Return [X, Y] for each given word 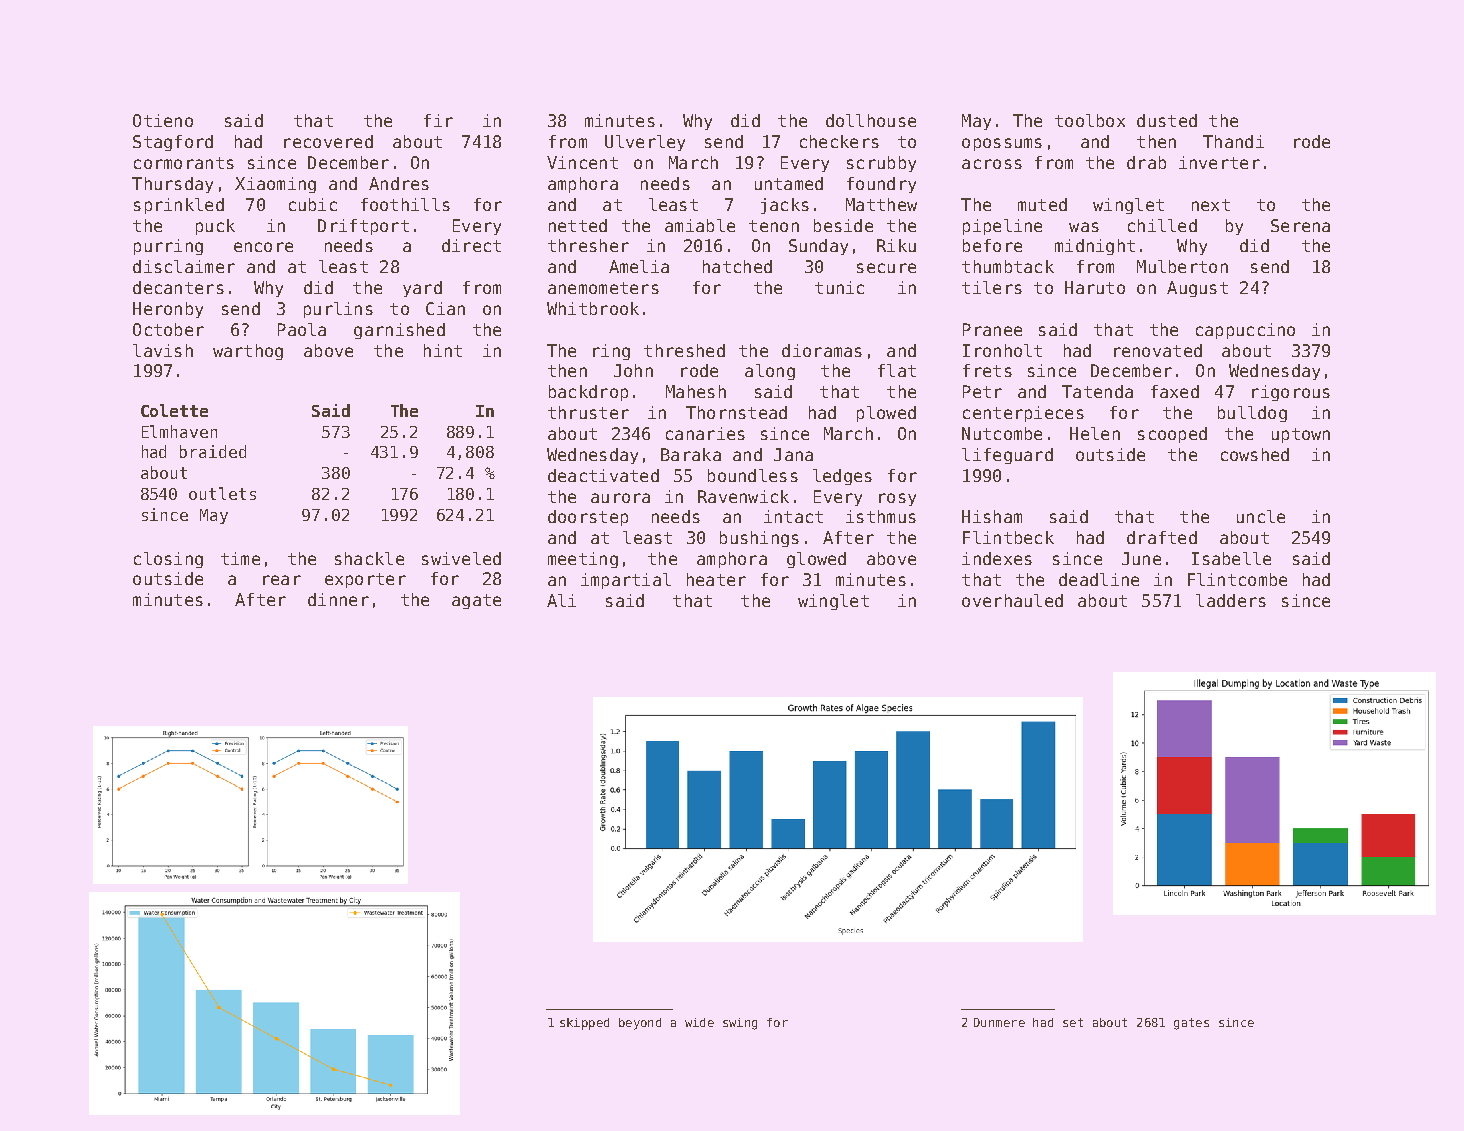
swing [740, 1024]
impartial [626, 581]
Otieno [163, 120]
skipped [584, 1024]
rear [282, 580]
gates [1191, 1024]
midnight [1095, 247]
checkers [839, 141]
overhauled [1012, 600]
